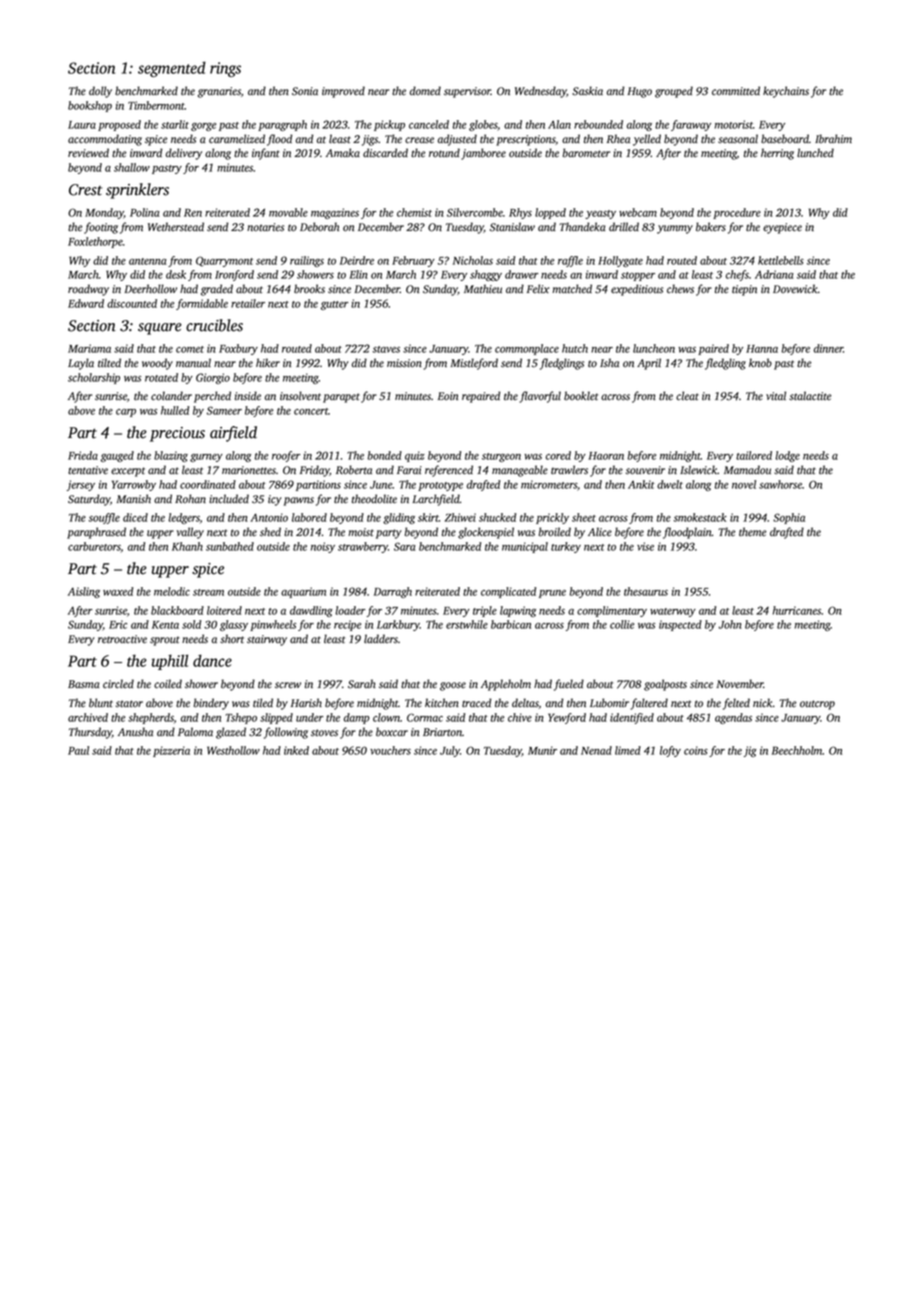 The height and width of the document is (1308, 924). I want to click on proposed, so click(119, 125).
